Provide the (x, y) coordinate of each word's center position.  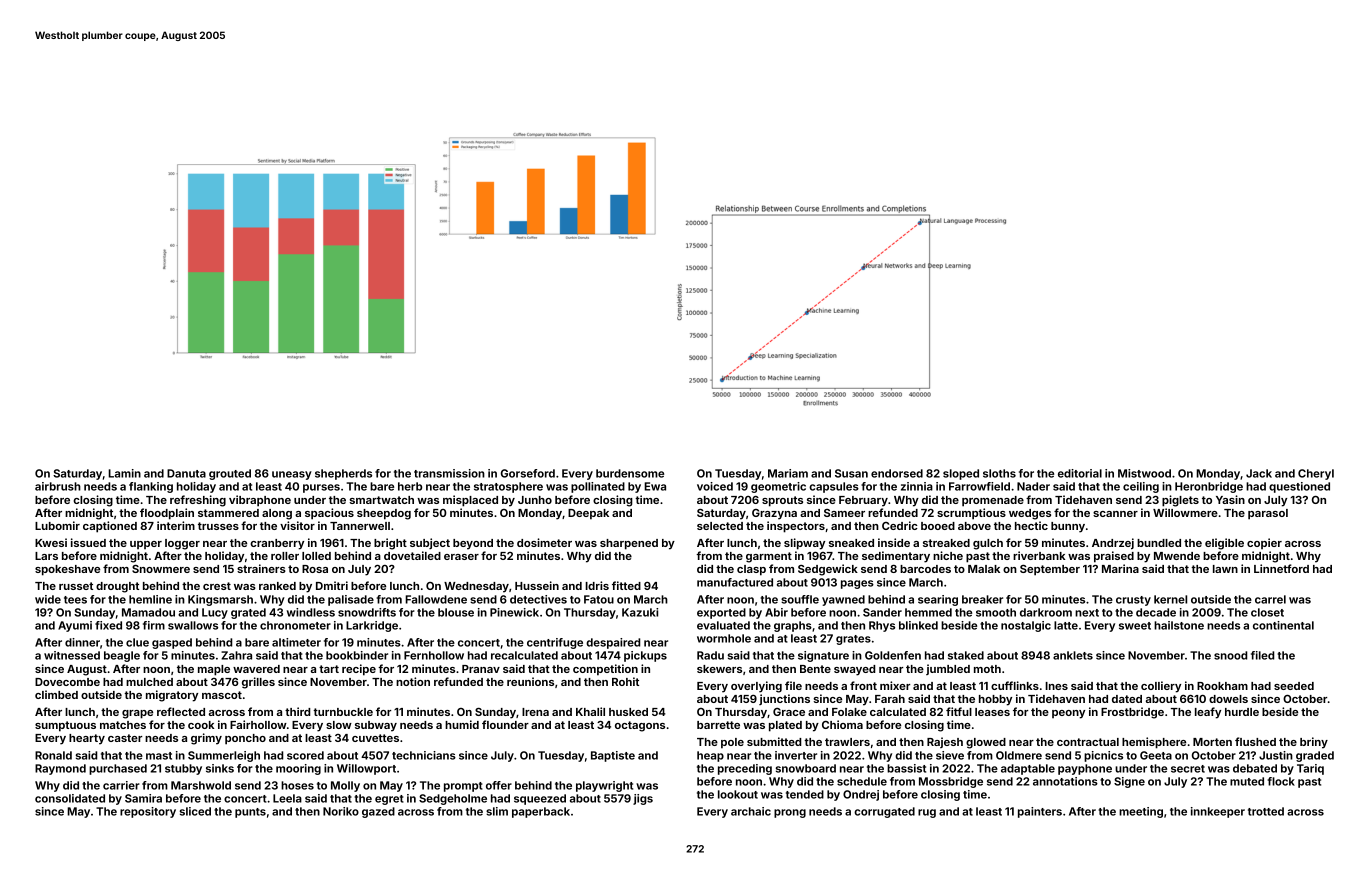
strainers (261, 568)
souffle (800, 599)
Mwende (1177, 556)
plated (785, 726)
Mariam (788, 473)
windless (311, 612)
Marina (1120, 568)
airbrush (58, 486)
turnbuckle (343, 712)
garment (769, 557)
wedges (1030, 514)
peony (1068, 714)
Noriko (341, 811)
